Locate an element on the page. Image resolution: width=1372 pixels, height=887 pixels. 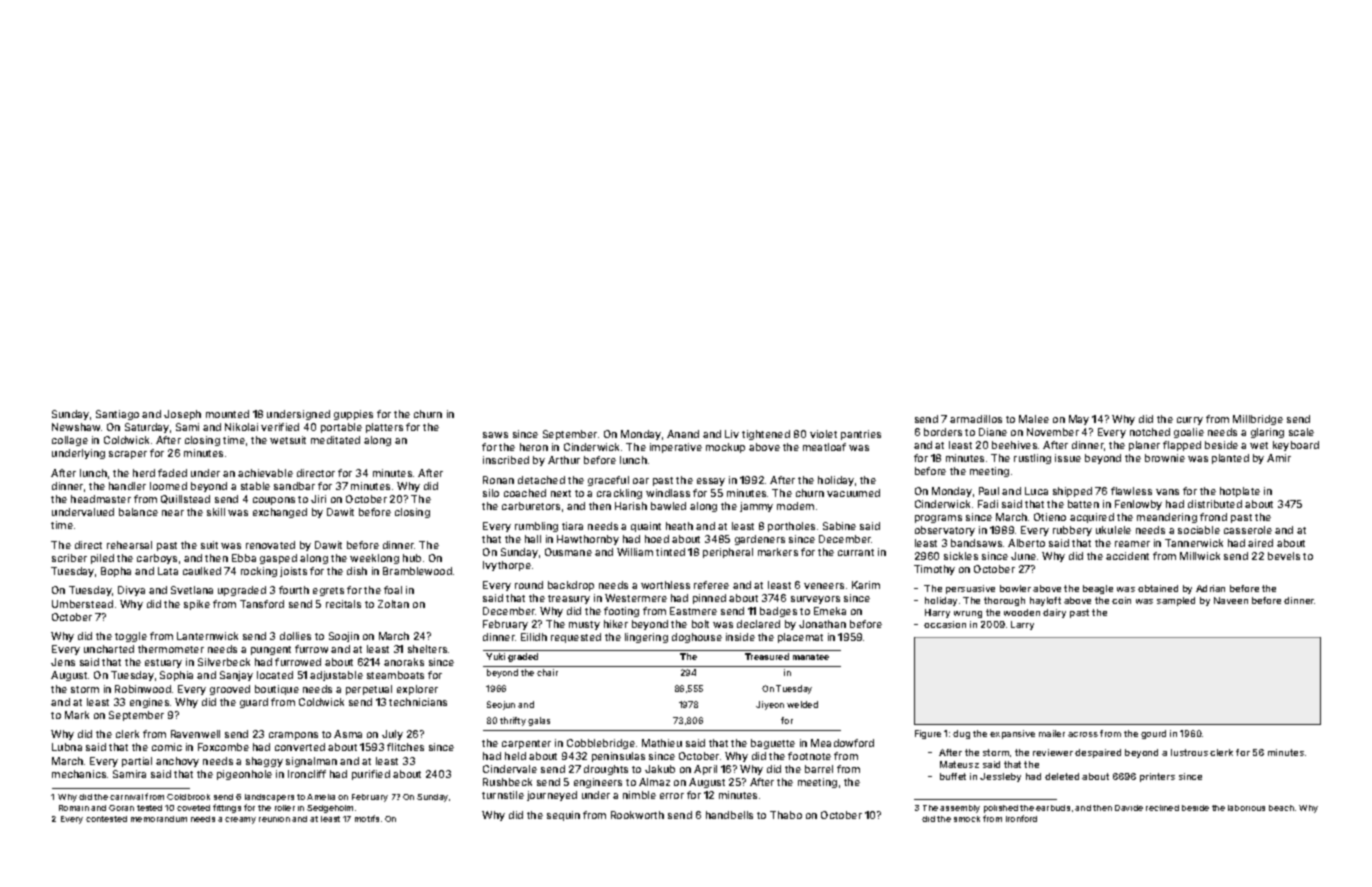
motifs is located at coordinates (367, 818).
